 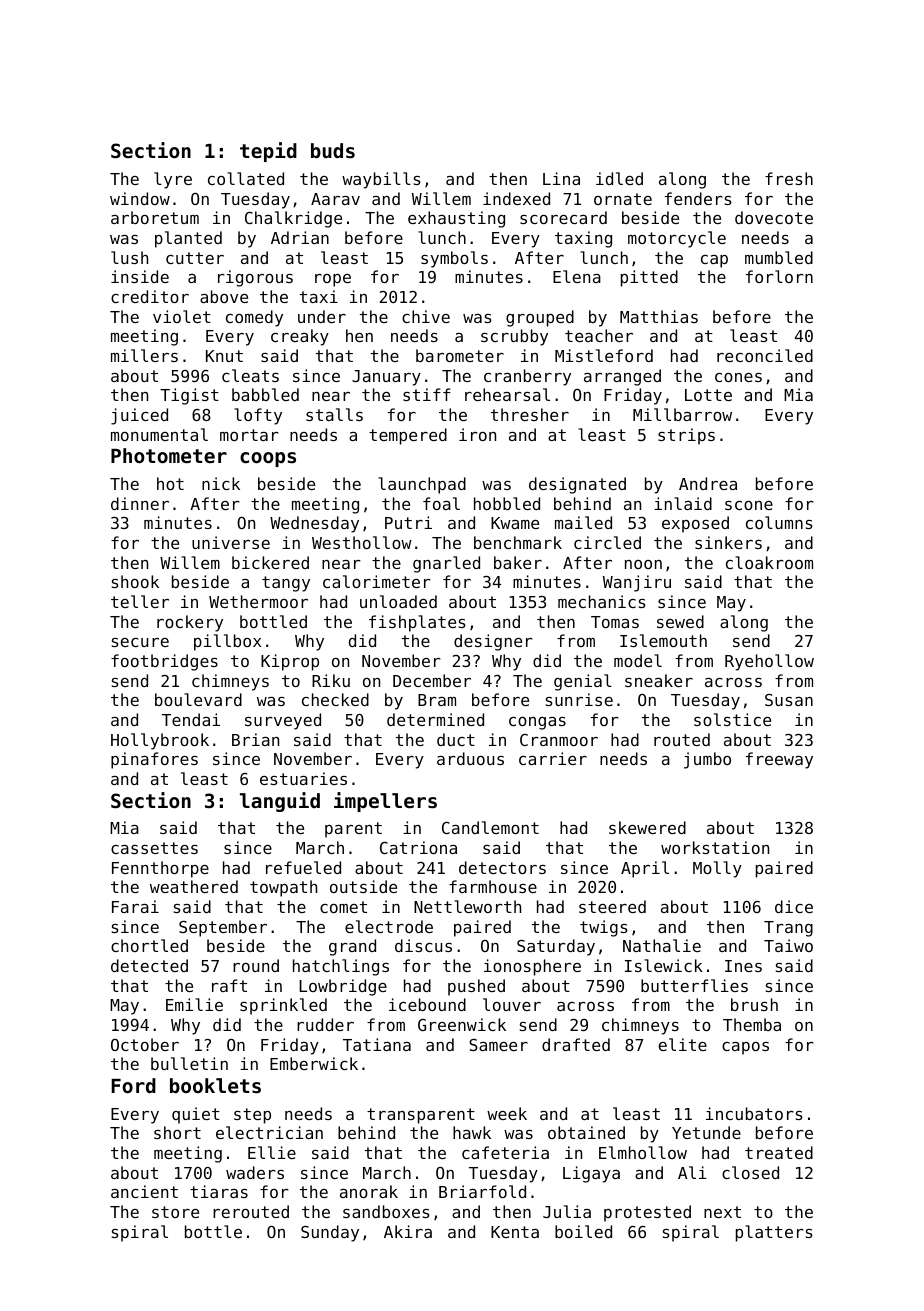 What do you see at coordinates (507, 1113) in the image?
I see `week` at bounding box center [507, 1113].
